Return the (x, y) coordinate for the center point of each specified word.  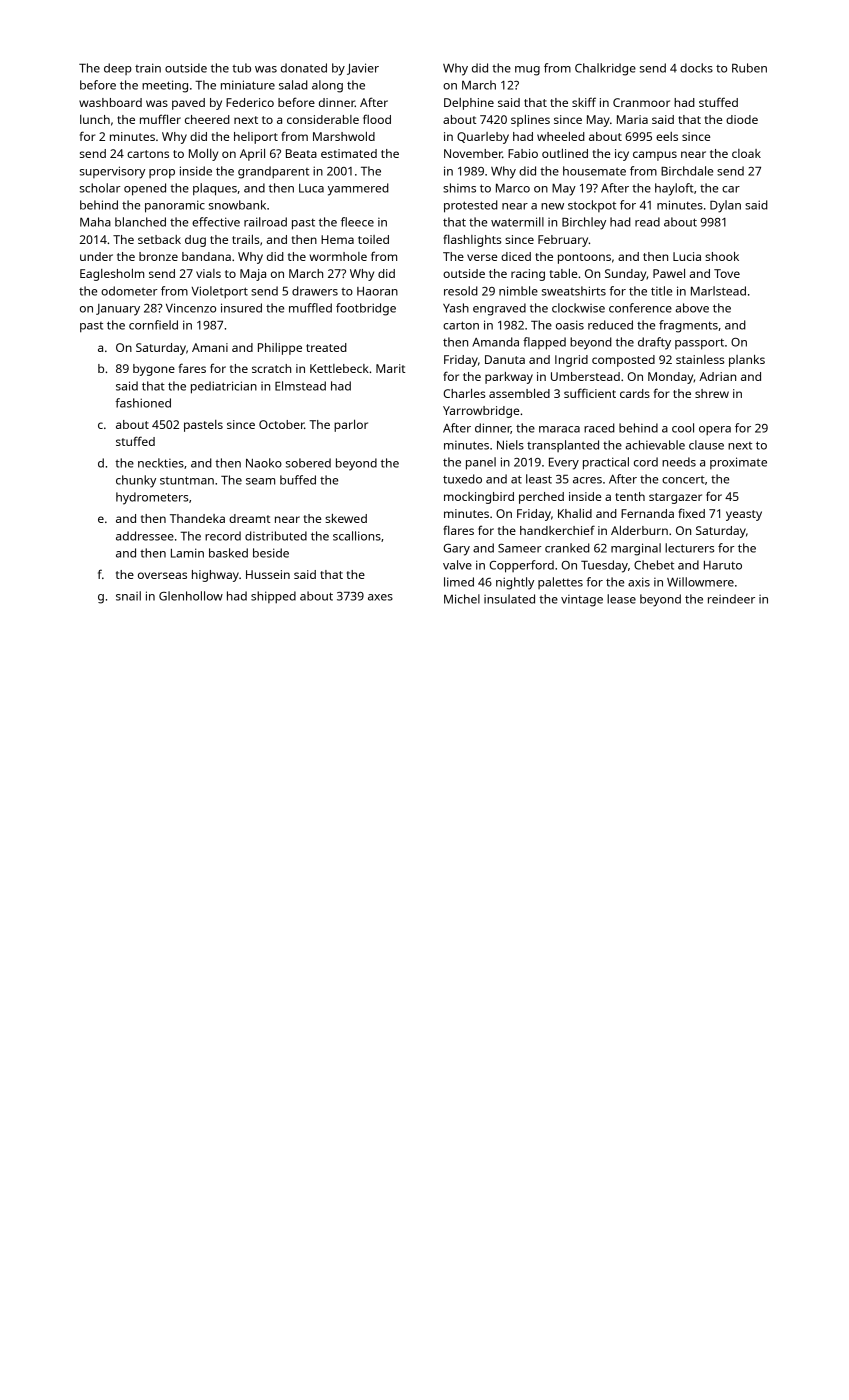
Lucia (687, 256)
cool (683, 428)
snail (128, 596)
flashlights (472, 240)
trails (245, 239)
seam (260, 481)
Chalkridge (605, 69)
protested (471, 206)
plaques (215, 189)
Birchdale (687, 171)
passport (699, 344)
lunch (95, 119)
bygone (154, 370)
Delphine (469, 104)
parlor (351, 426)
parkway (509, 378)
